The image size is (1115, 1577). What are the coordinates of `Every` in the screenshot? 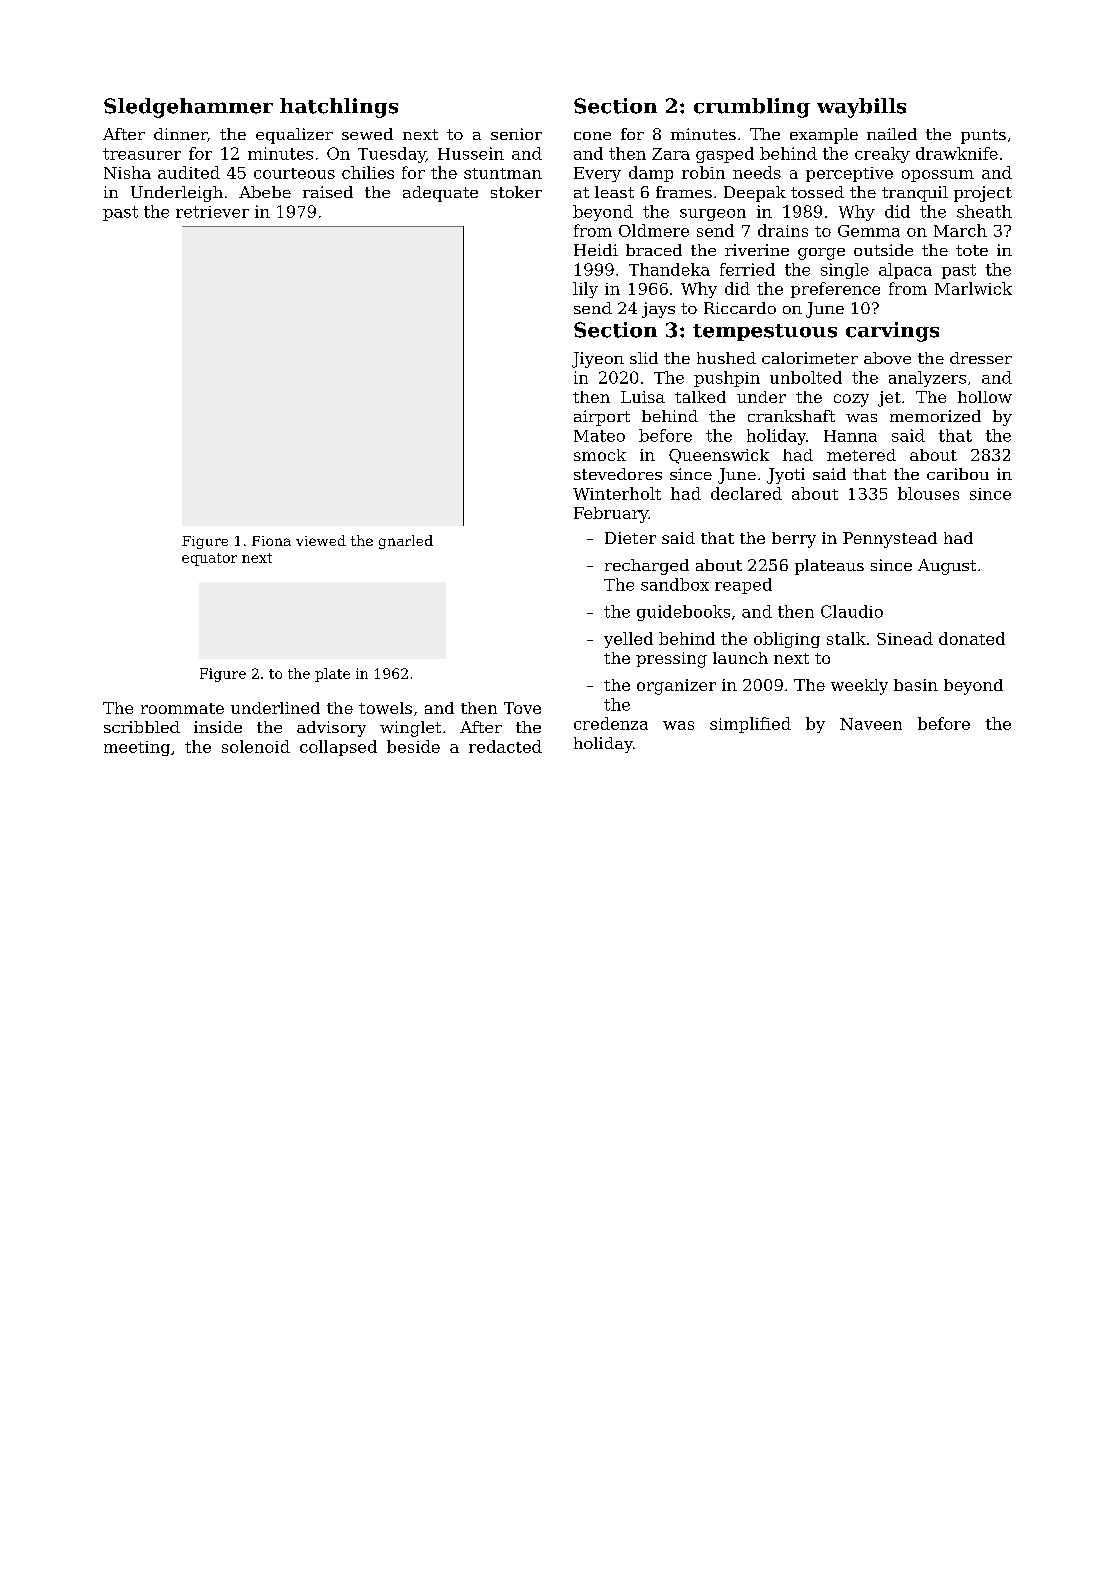 It's located at (597, 174).
